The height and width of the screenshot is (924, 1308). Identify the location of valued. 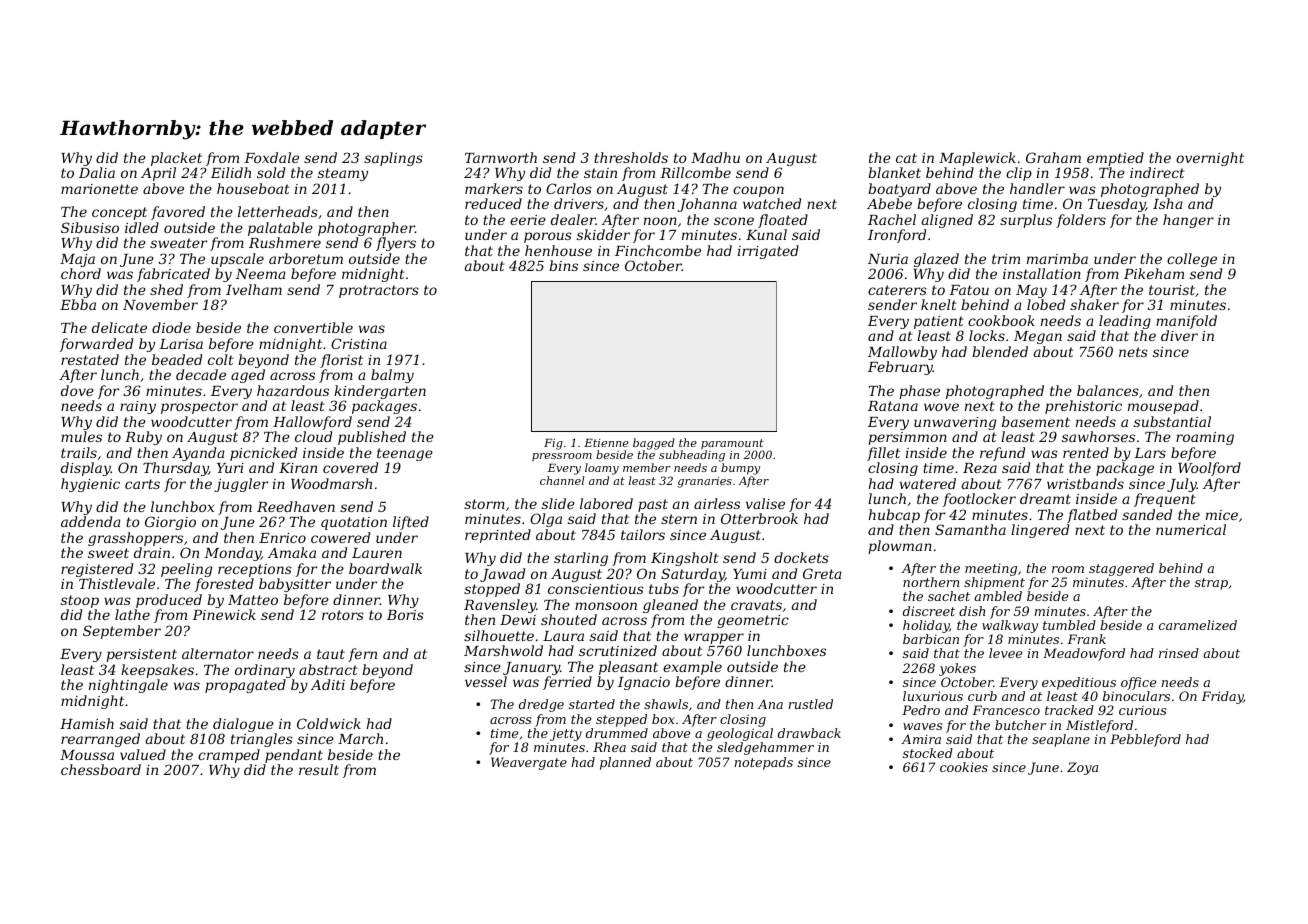
(143, 754).
